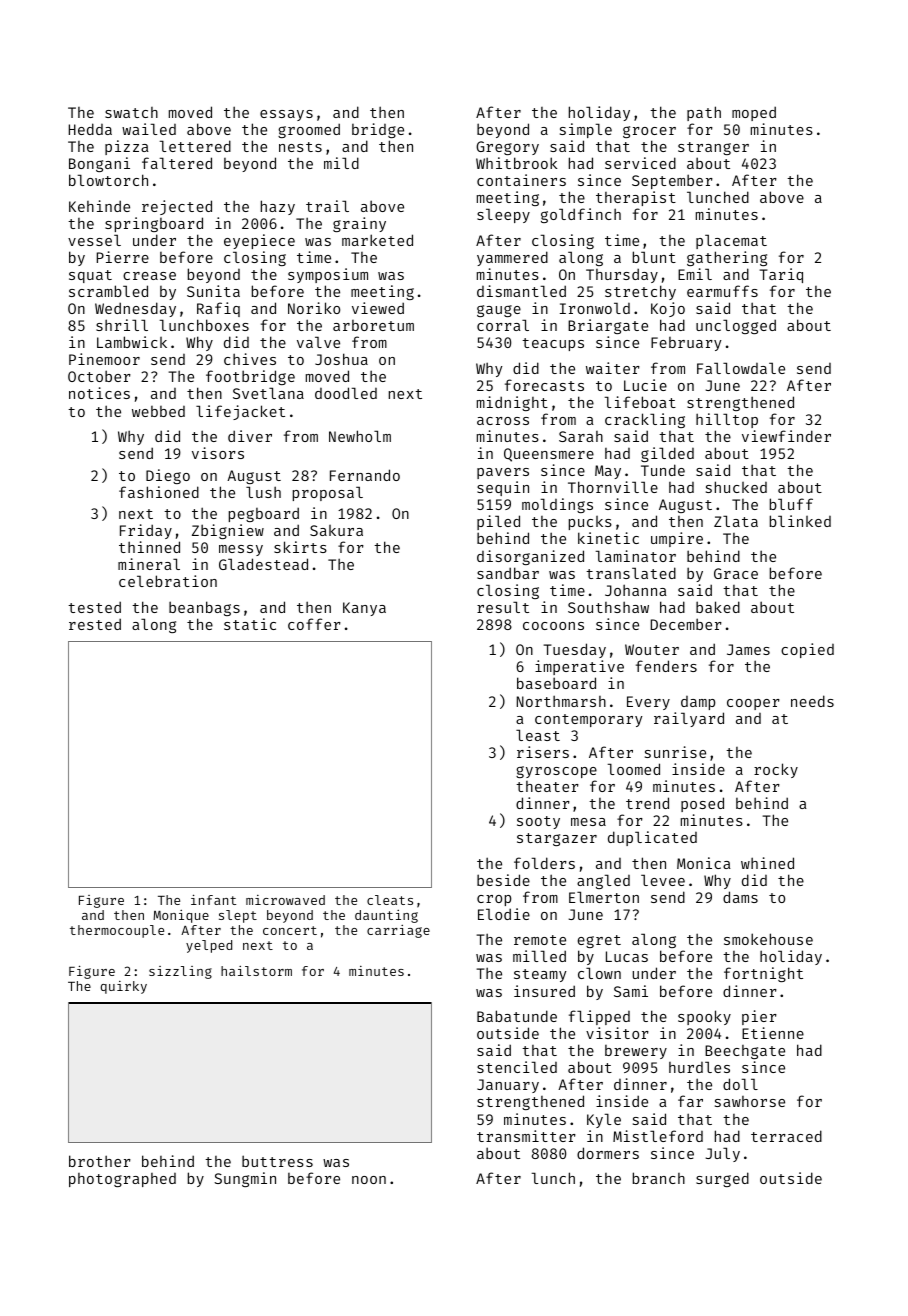  Describe the element at coordinates (736, 326) in the screenshot. I see `unclogged` at that location.
